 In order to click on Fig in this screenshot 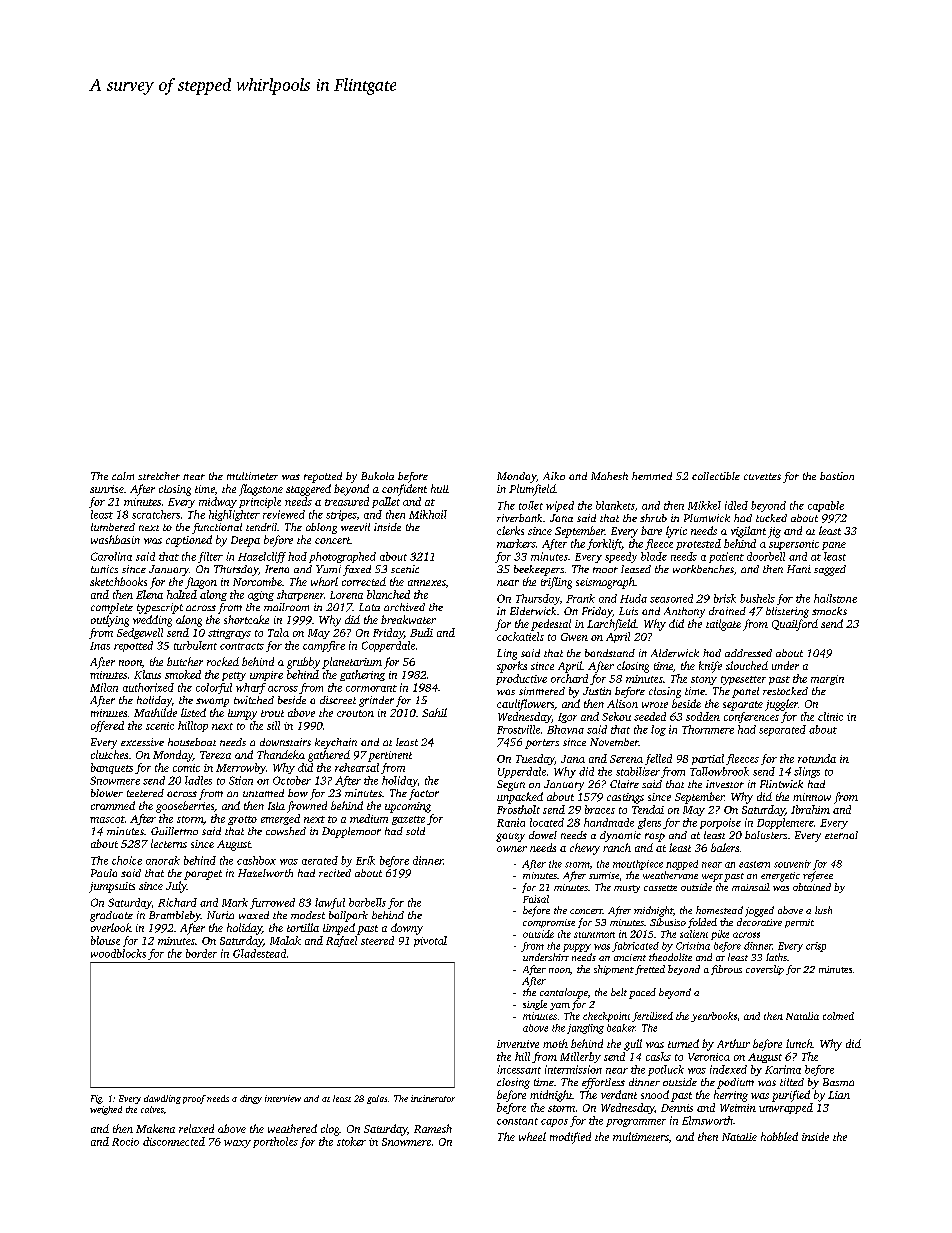, I will do `click(96, 1099)`.
